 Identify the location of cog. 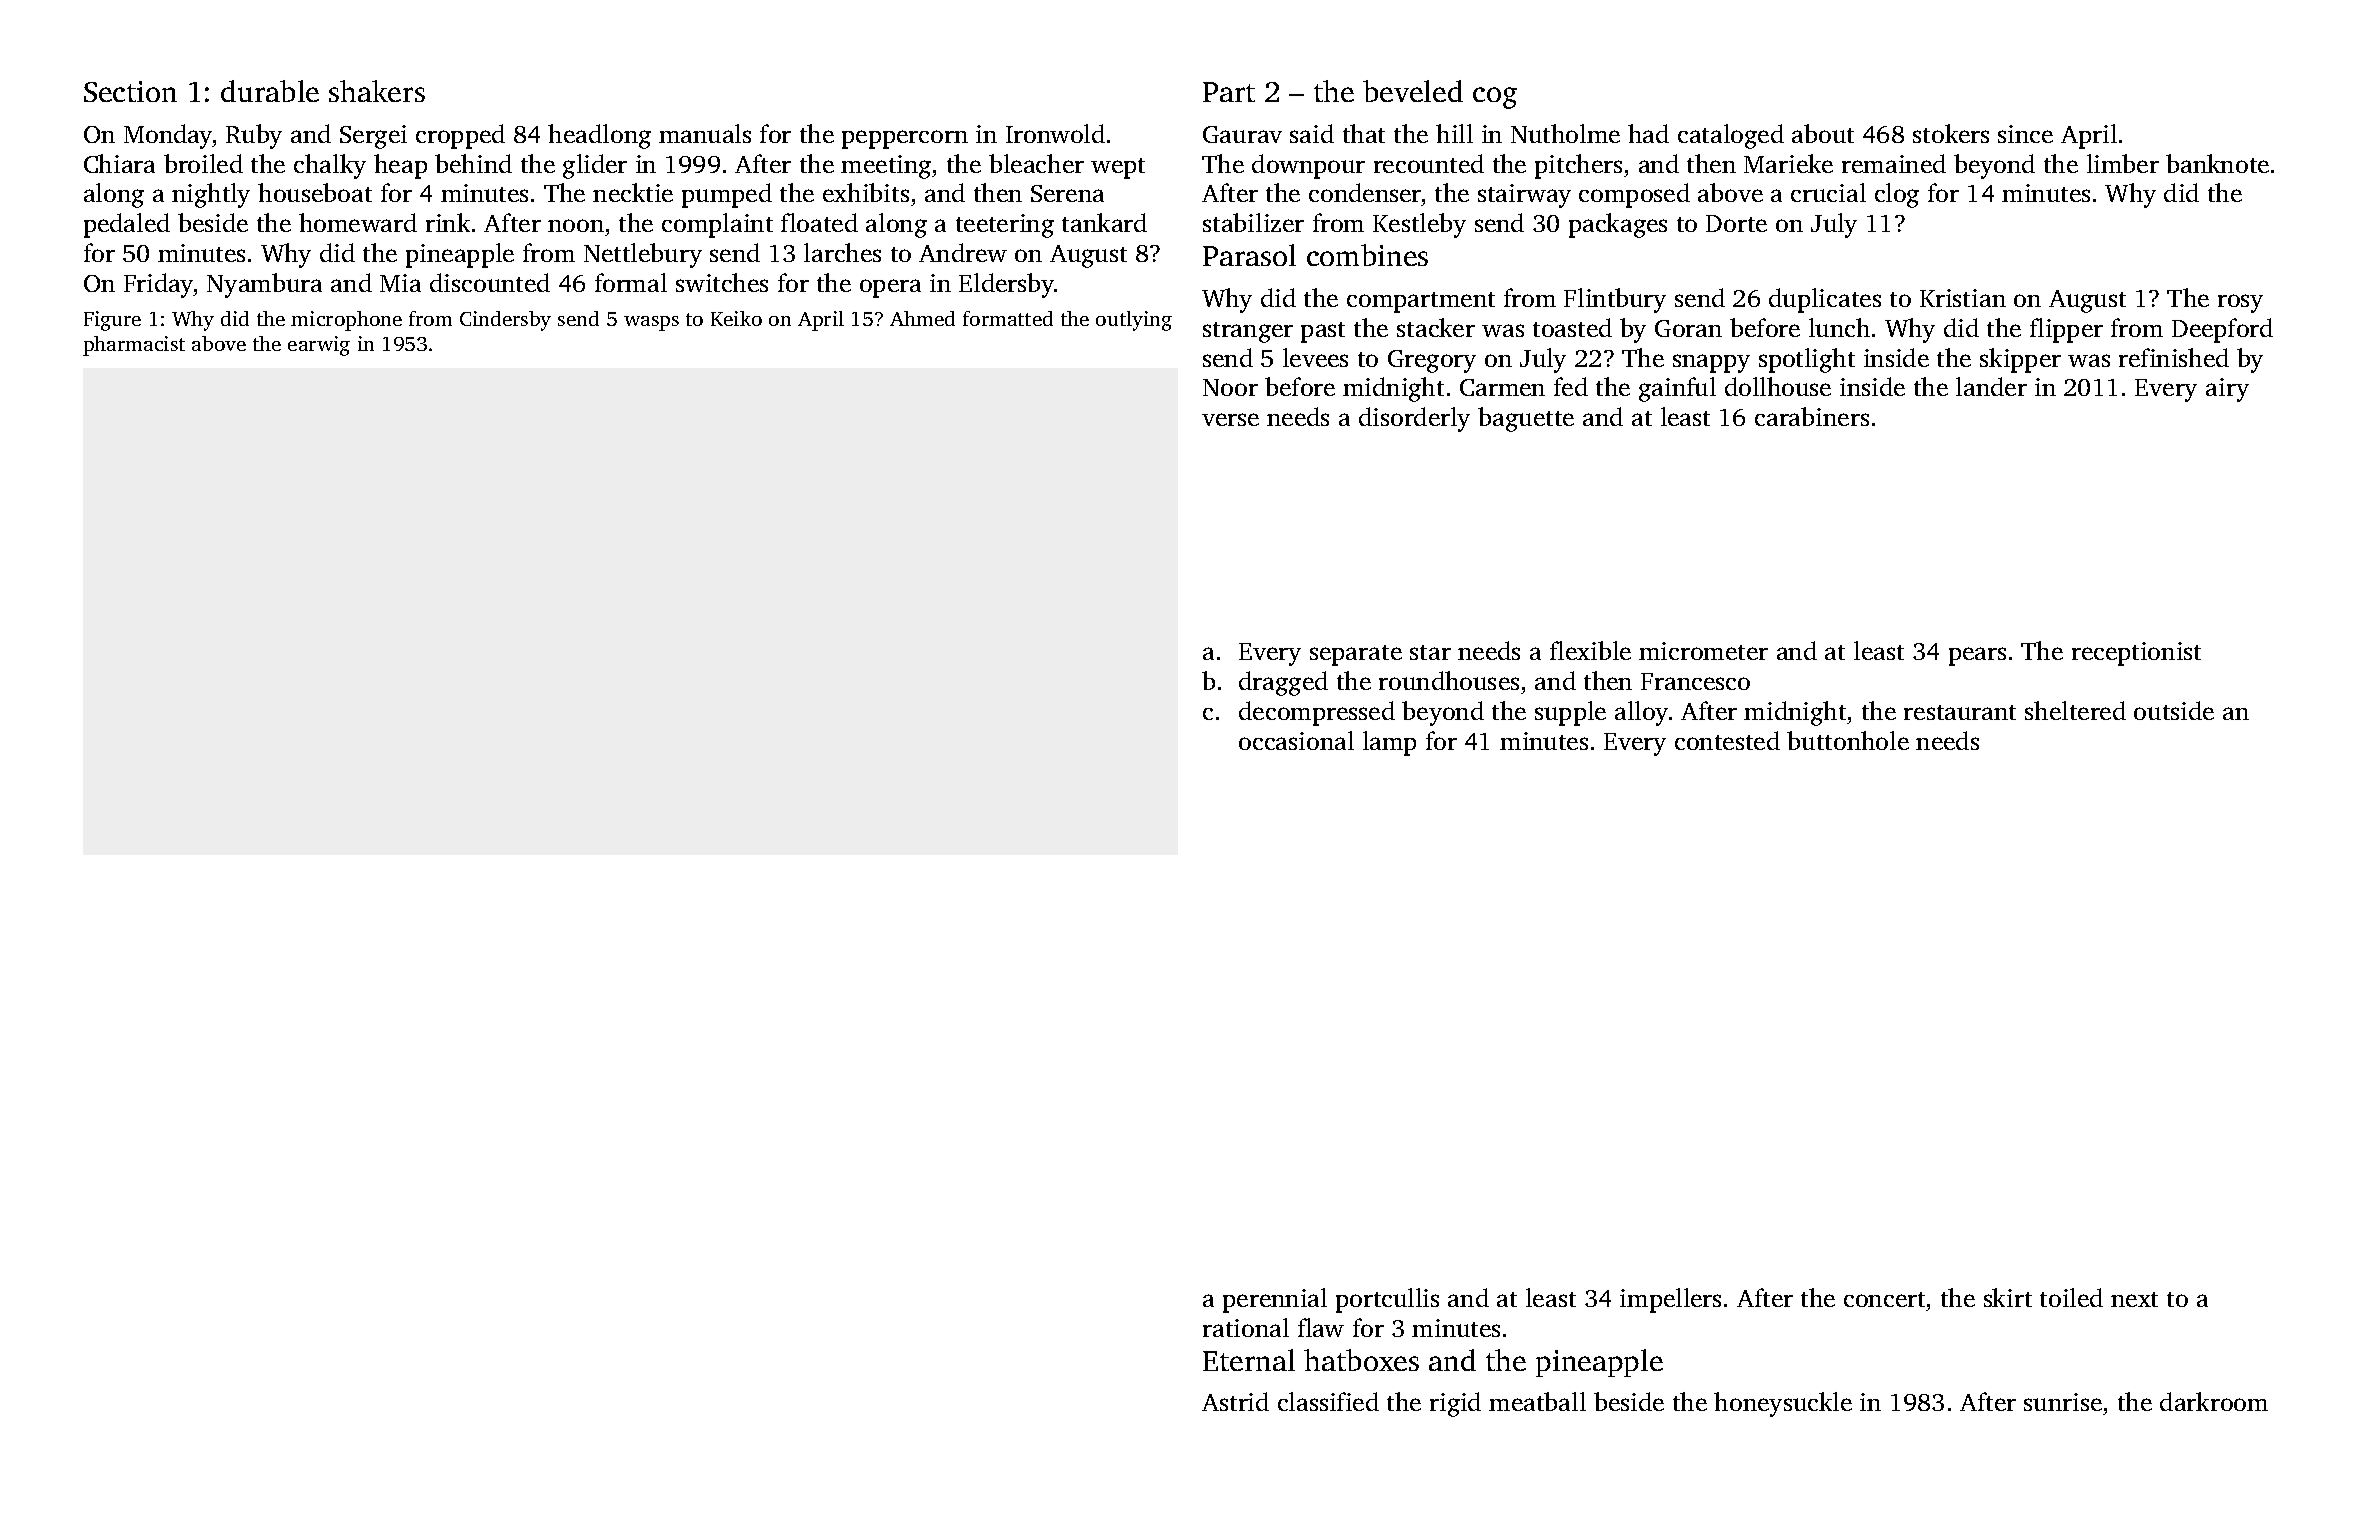
(1495, 98).
